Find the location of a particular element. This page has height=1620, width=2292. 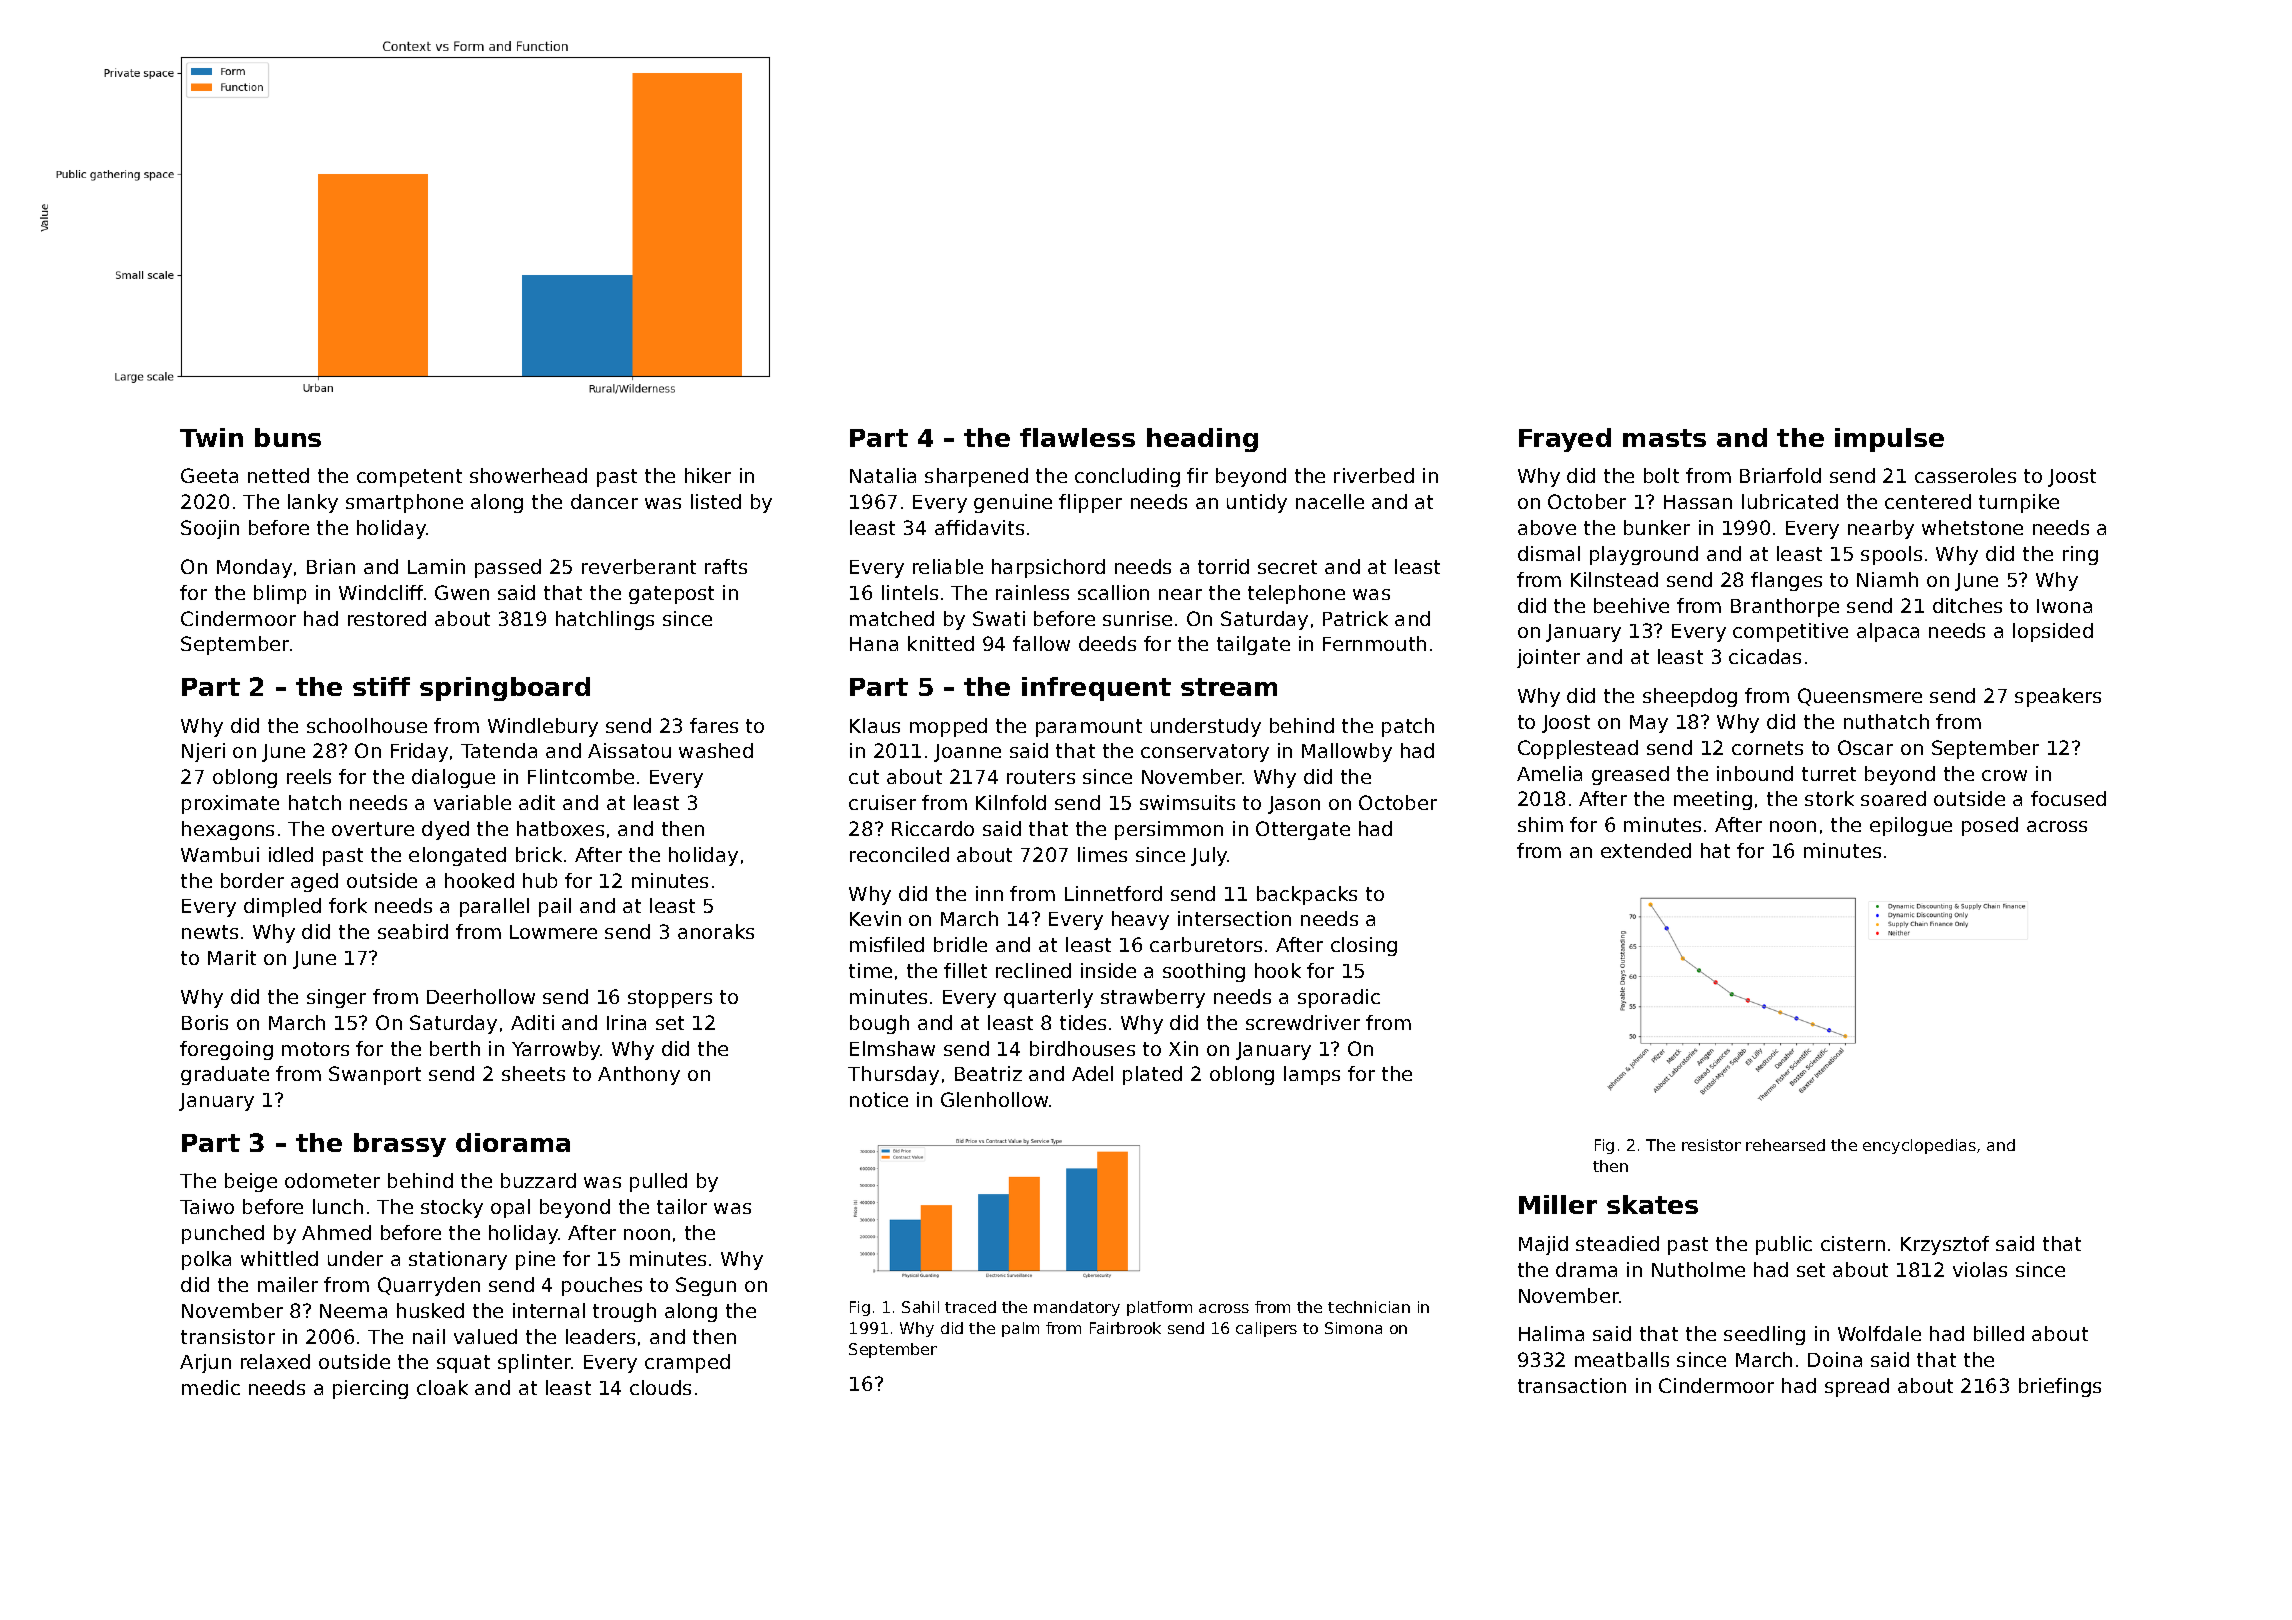

backpacks is located at coordinates (1307, 895).
